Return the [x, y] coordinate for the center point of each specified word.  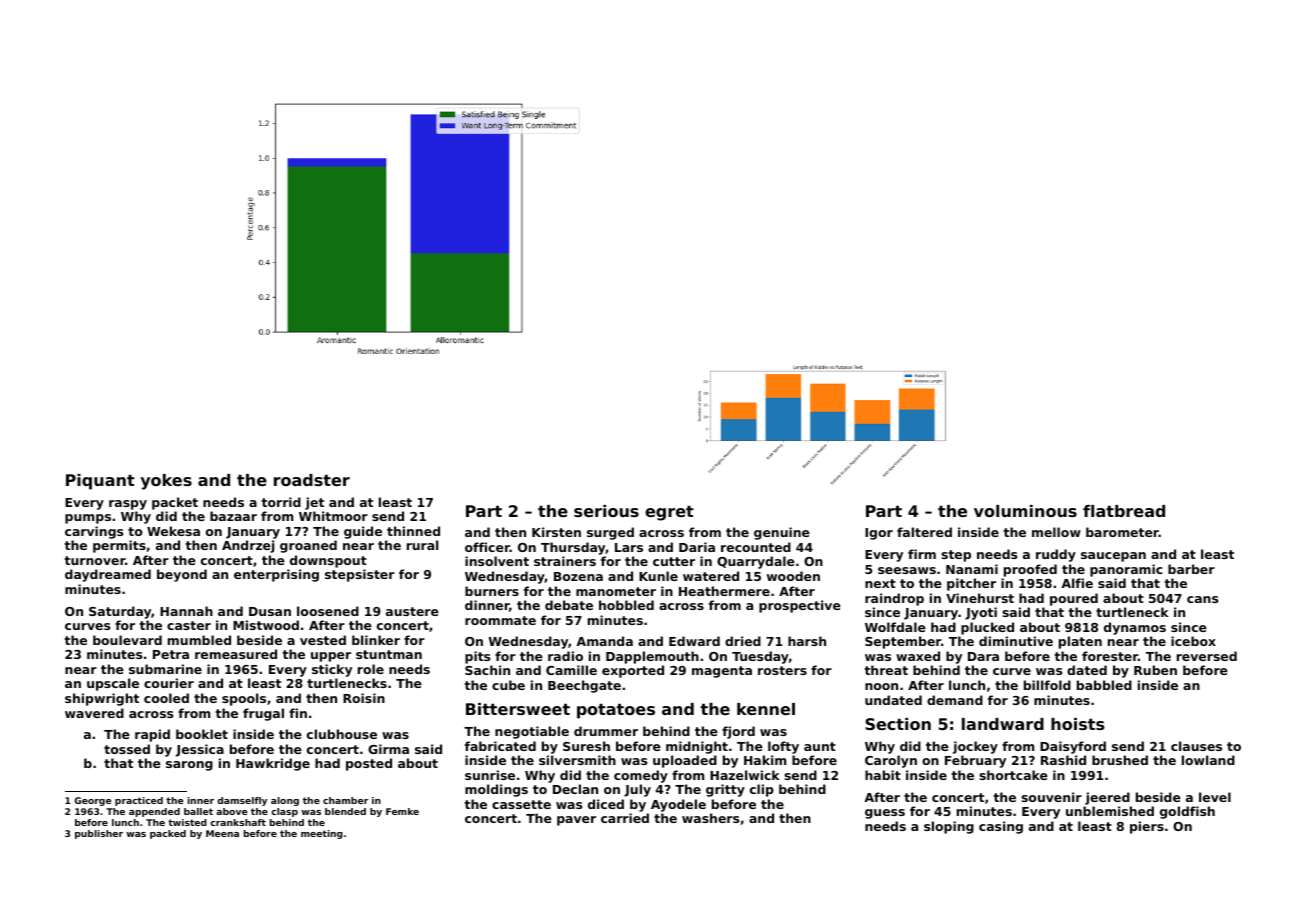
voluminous [1025, 511]
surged [610, 533]
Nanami [972, 569]
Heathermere [724, 591]
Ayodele [678, 805]
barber [1191, 569]
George [93, 801]
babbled [1104, 685]
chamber [346, 800]
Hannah [186, 611]
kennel [766, 709]
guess [885, 814]
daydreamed [108, 575]
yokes [166, 482]
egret [669, 513]
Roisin [364, 698]
